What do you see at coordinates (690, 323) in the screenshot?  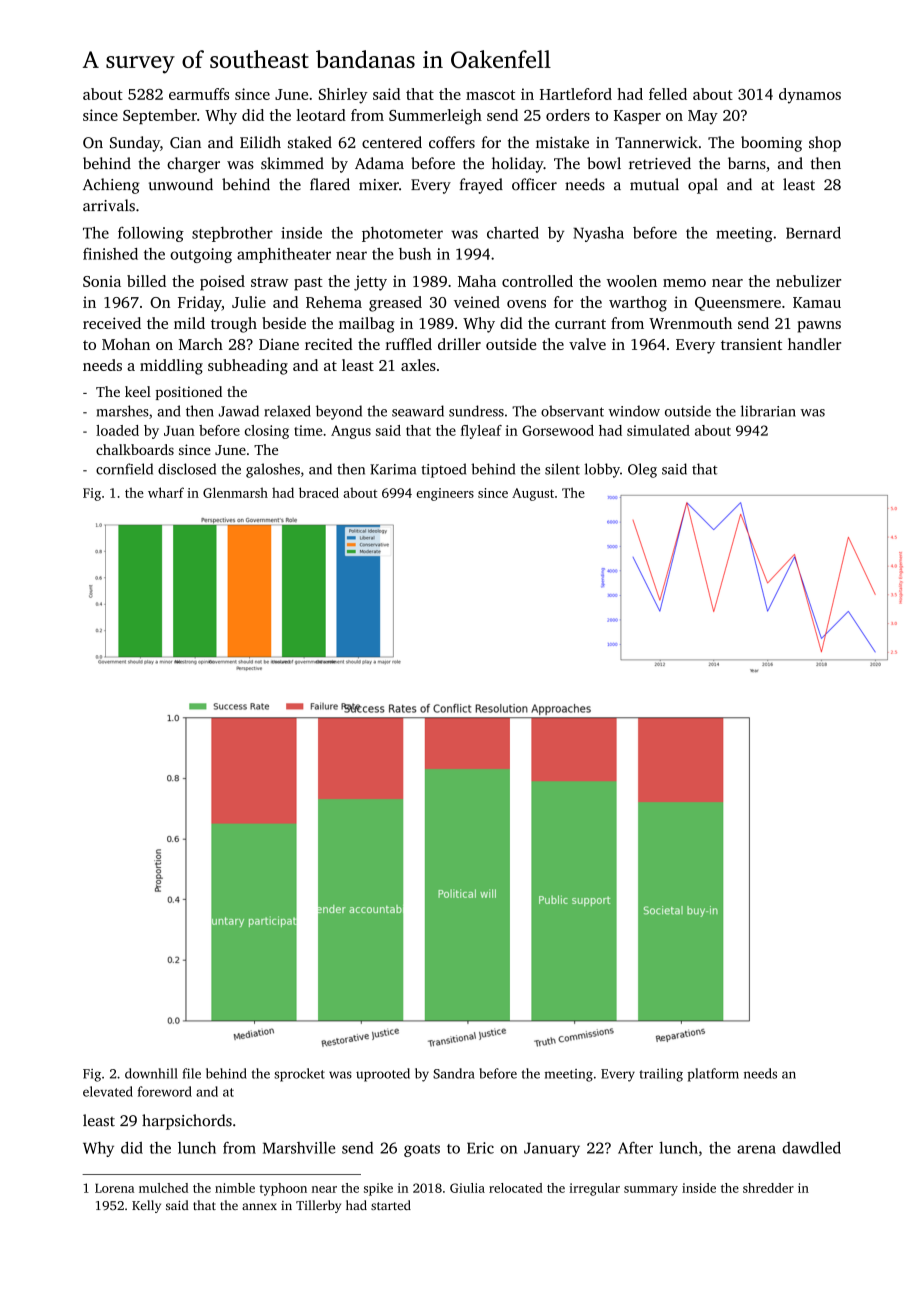 I see `Wrenmouth` at bounding box center [690, 323].
